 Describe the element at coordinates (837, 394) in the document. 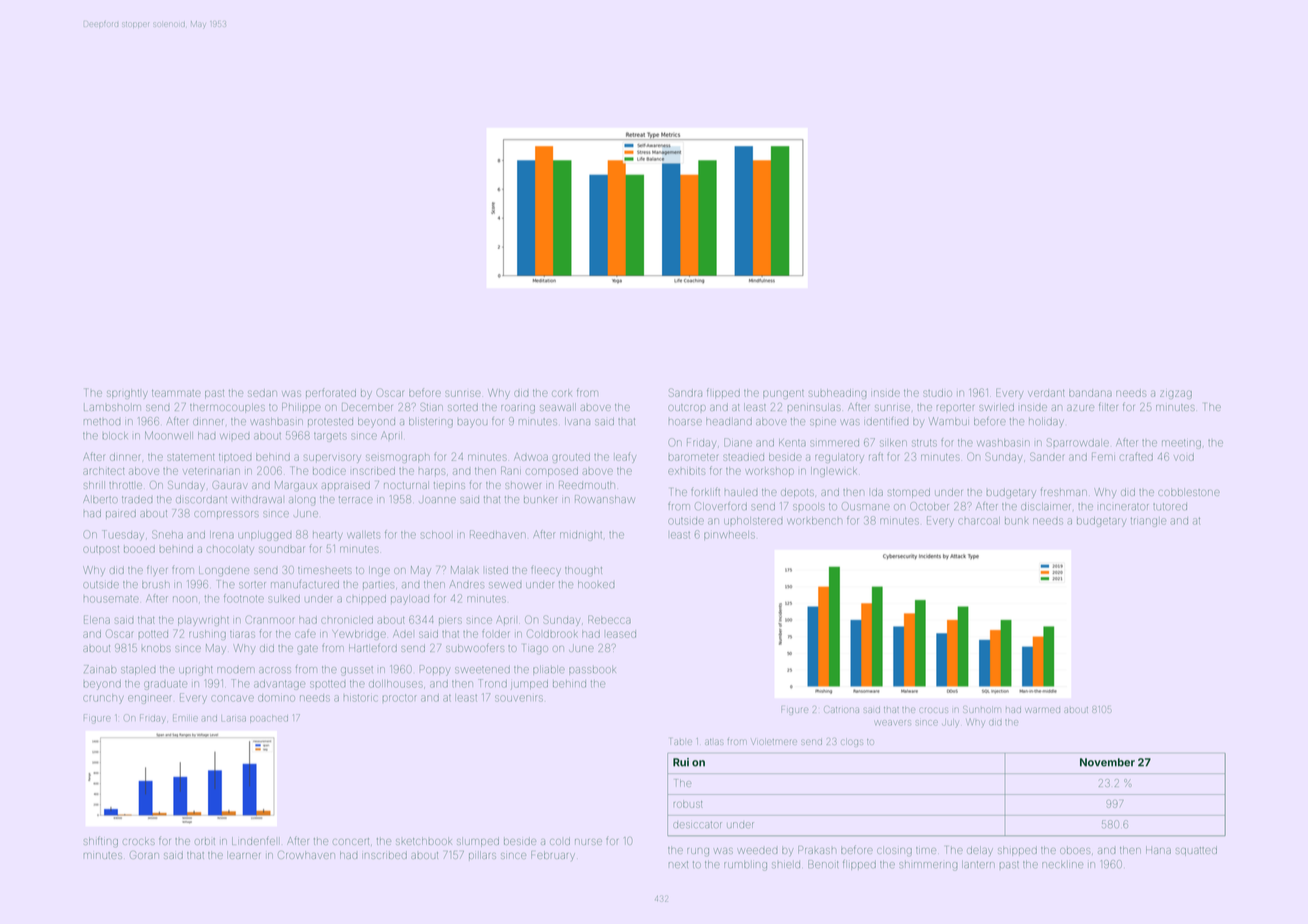

I see `subheading` at that location.
